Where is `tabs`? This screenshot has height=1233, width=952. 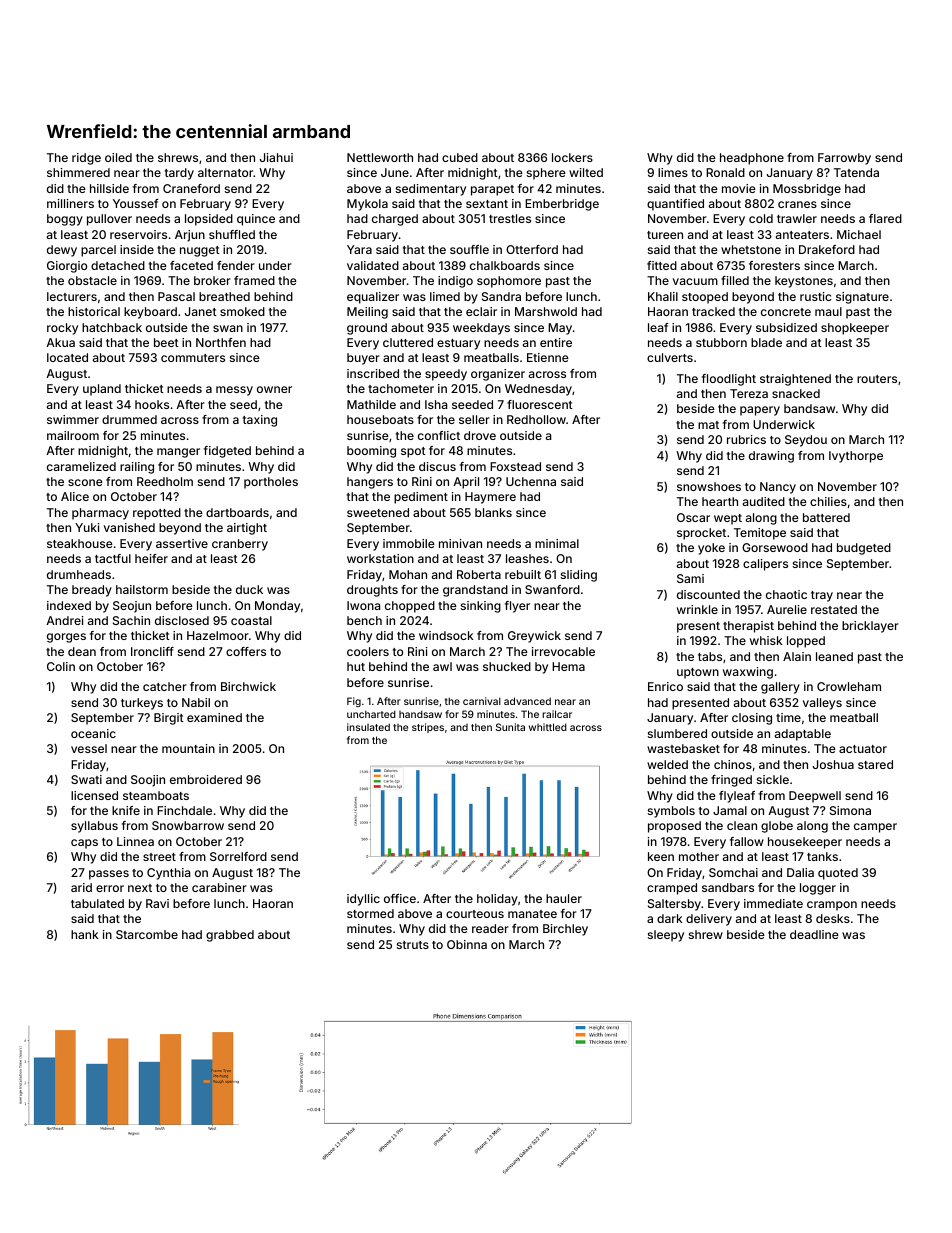 tabs is located at coordinates (710, 656).
